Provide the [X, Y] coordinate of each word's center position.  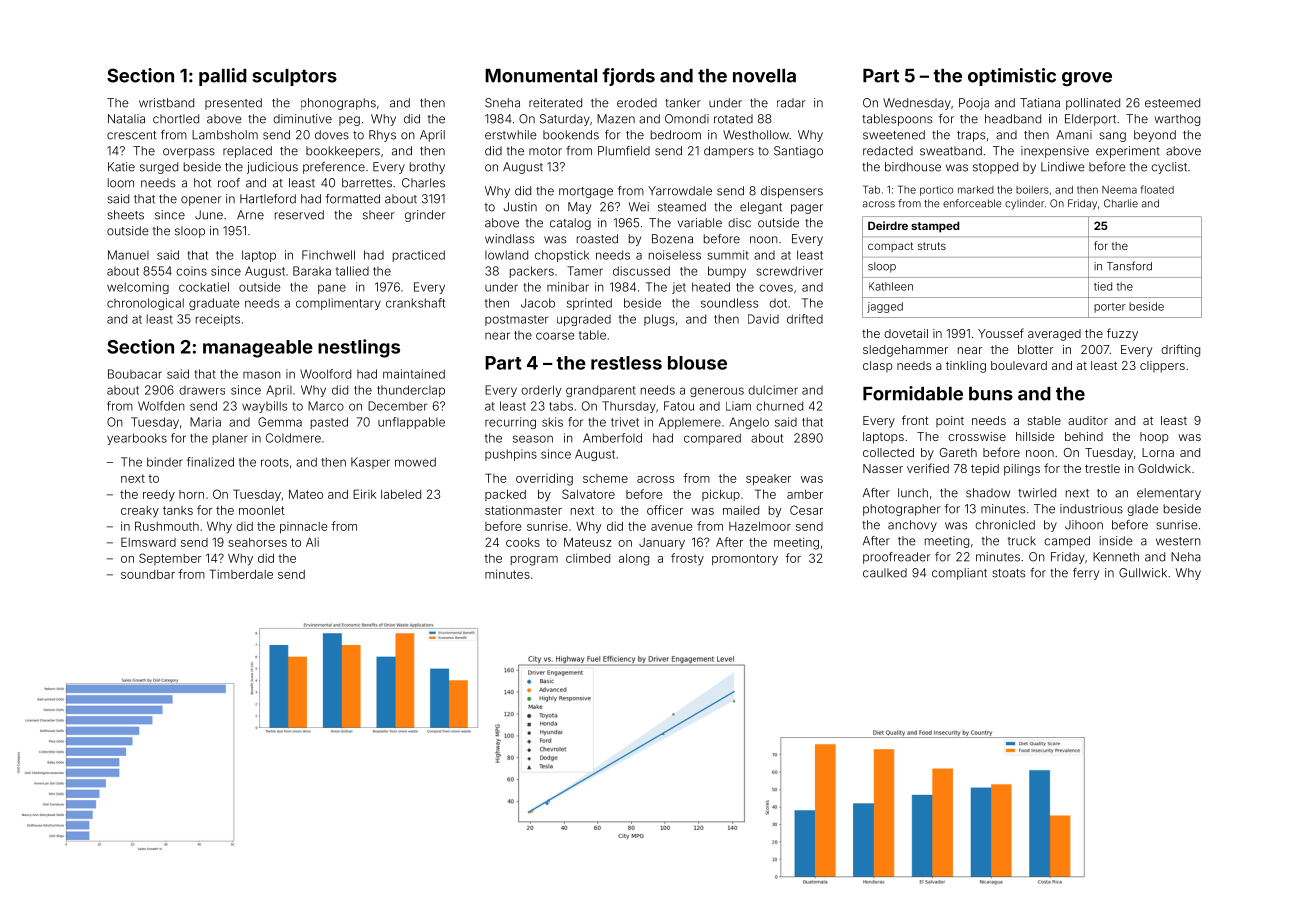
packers [532, 272]
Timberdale [241, 574]
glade [1143, 510]
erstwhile [511, 135]
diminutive [302, 119]
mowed [415, 462]
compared [712, 439]
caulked [885, 573]
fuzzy [1122, 334]
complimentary [338, 304]
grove [1087, 79]
